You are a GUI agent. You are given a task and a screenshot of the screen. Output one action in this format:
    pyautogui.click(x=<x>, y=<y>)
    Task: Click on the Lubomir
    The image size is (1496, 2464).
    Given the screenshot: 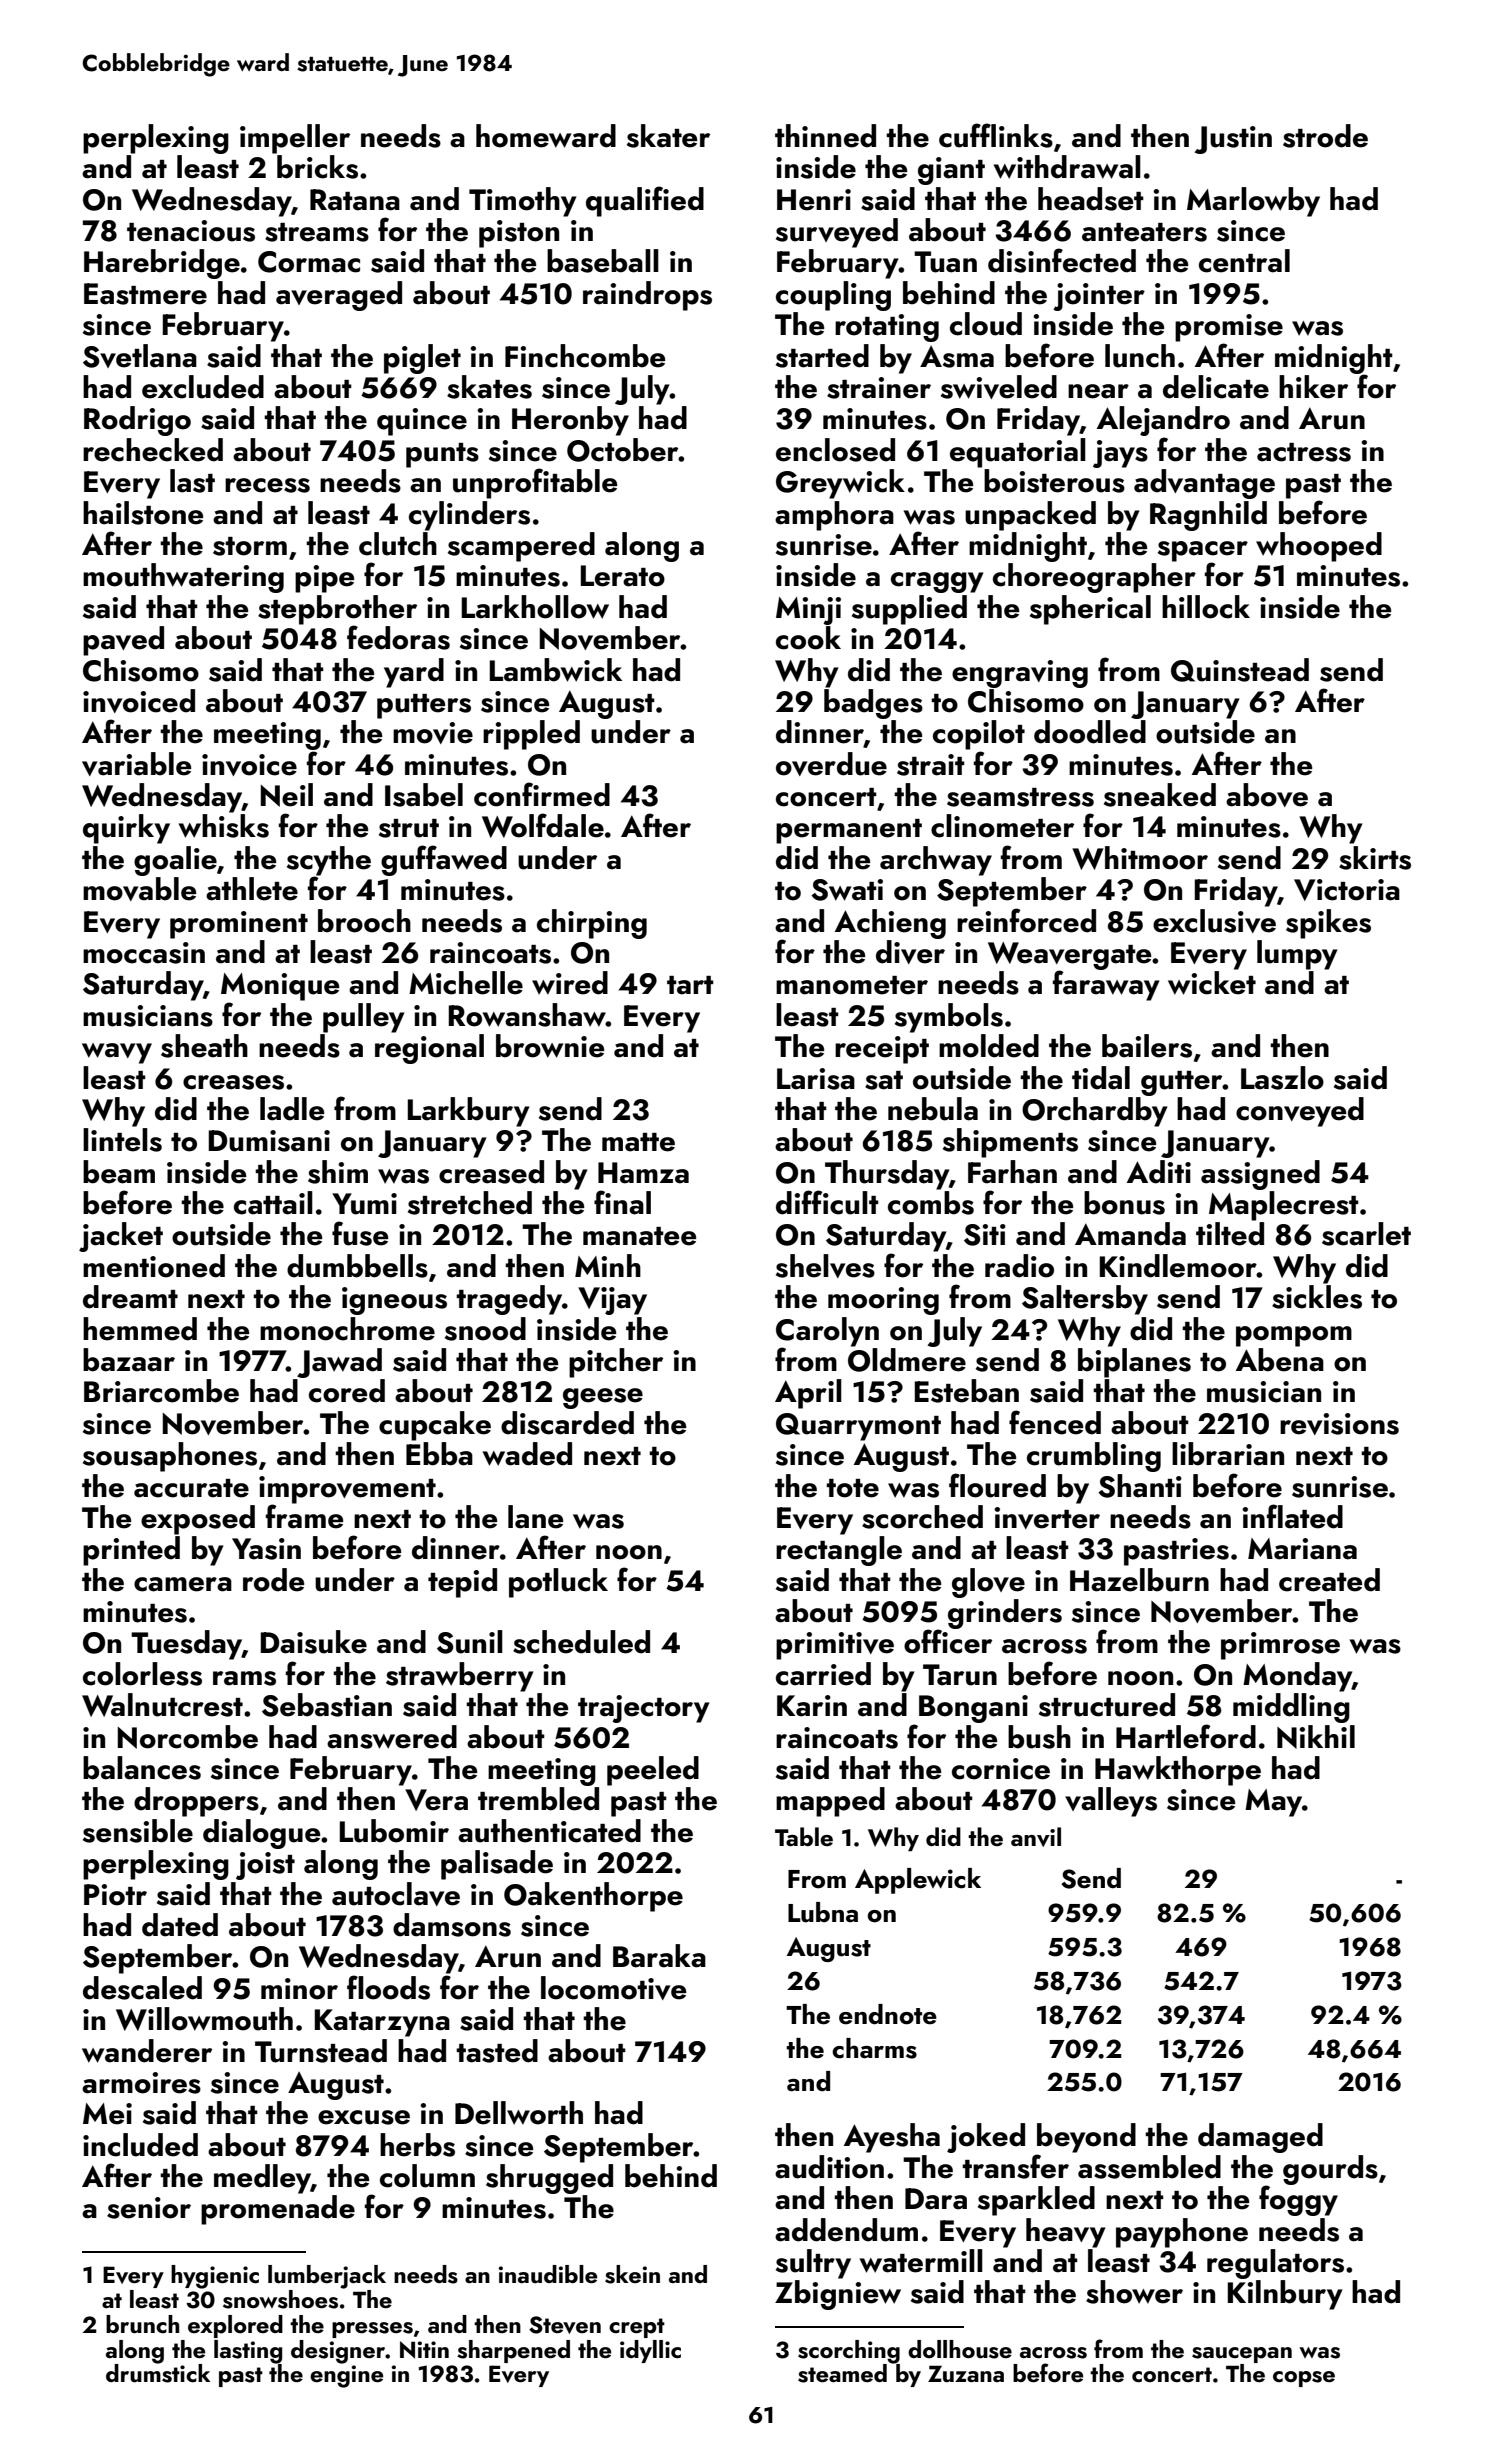 What is the action you would take?
    pyautogui.click(x=394, y=1831)
